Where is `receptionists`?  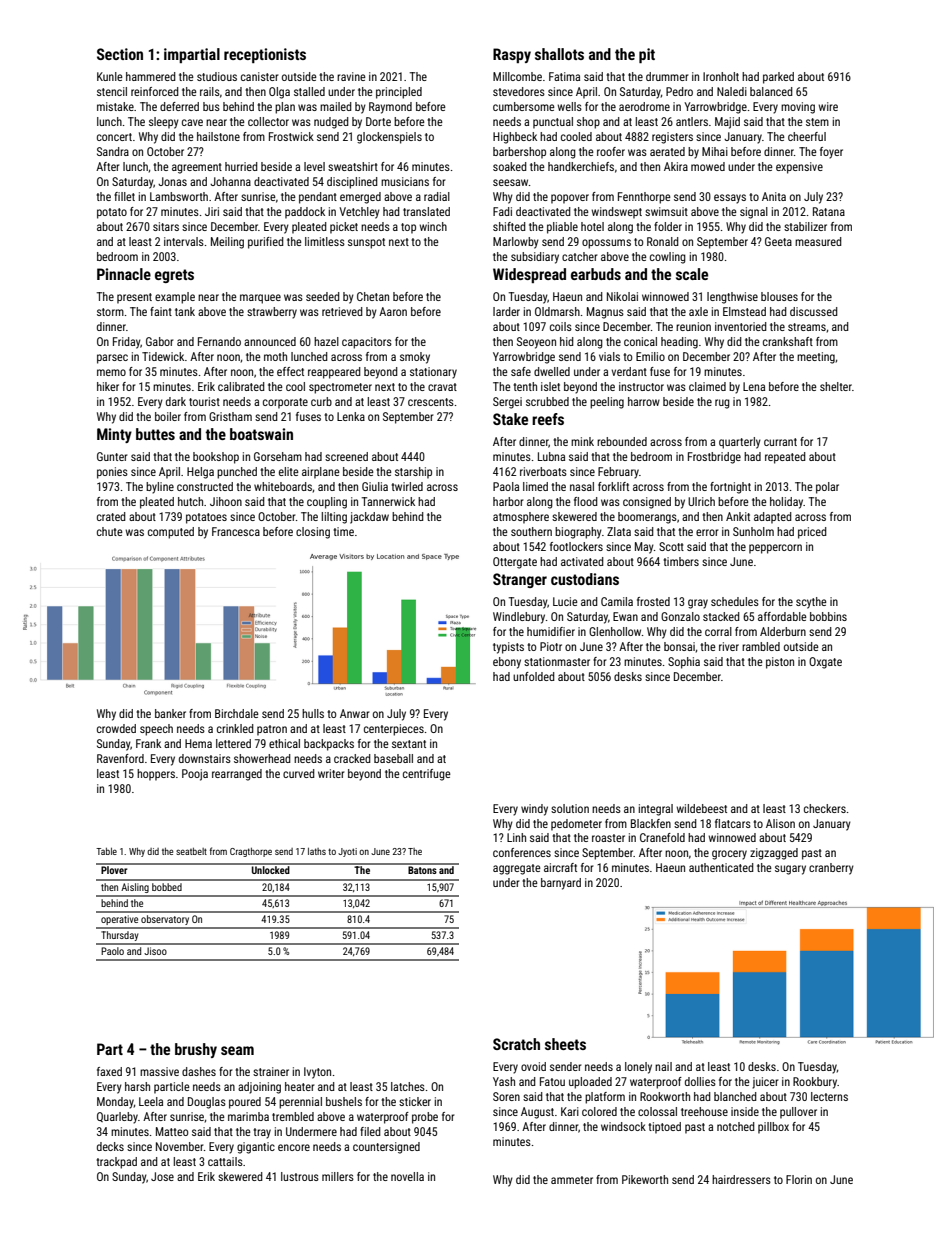 receptionists is located at coordinates (265, 55).
